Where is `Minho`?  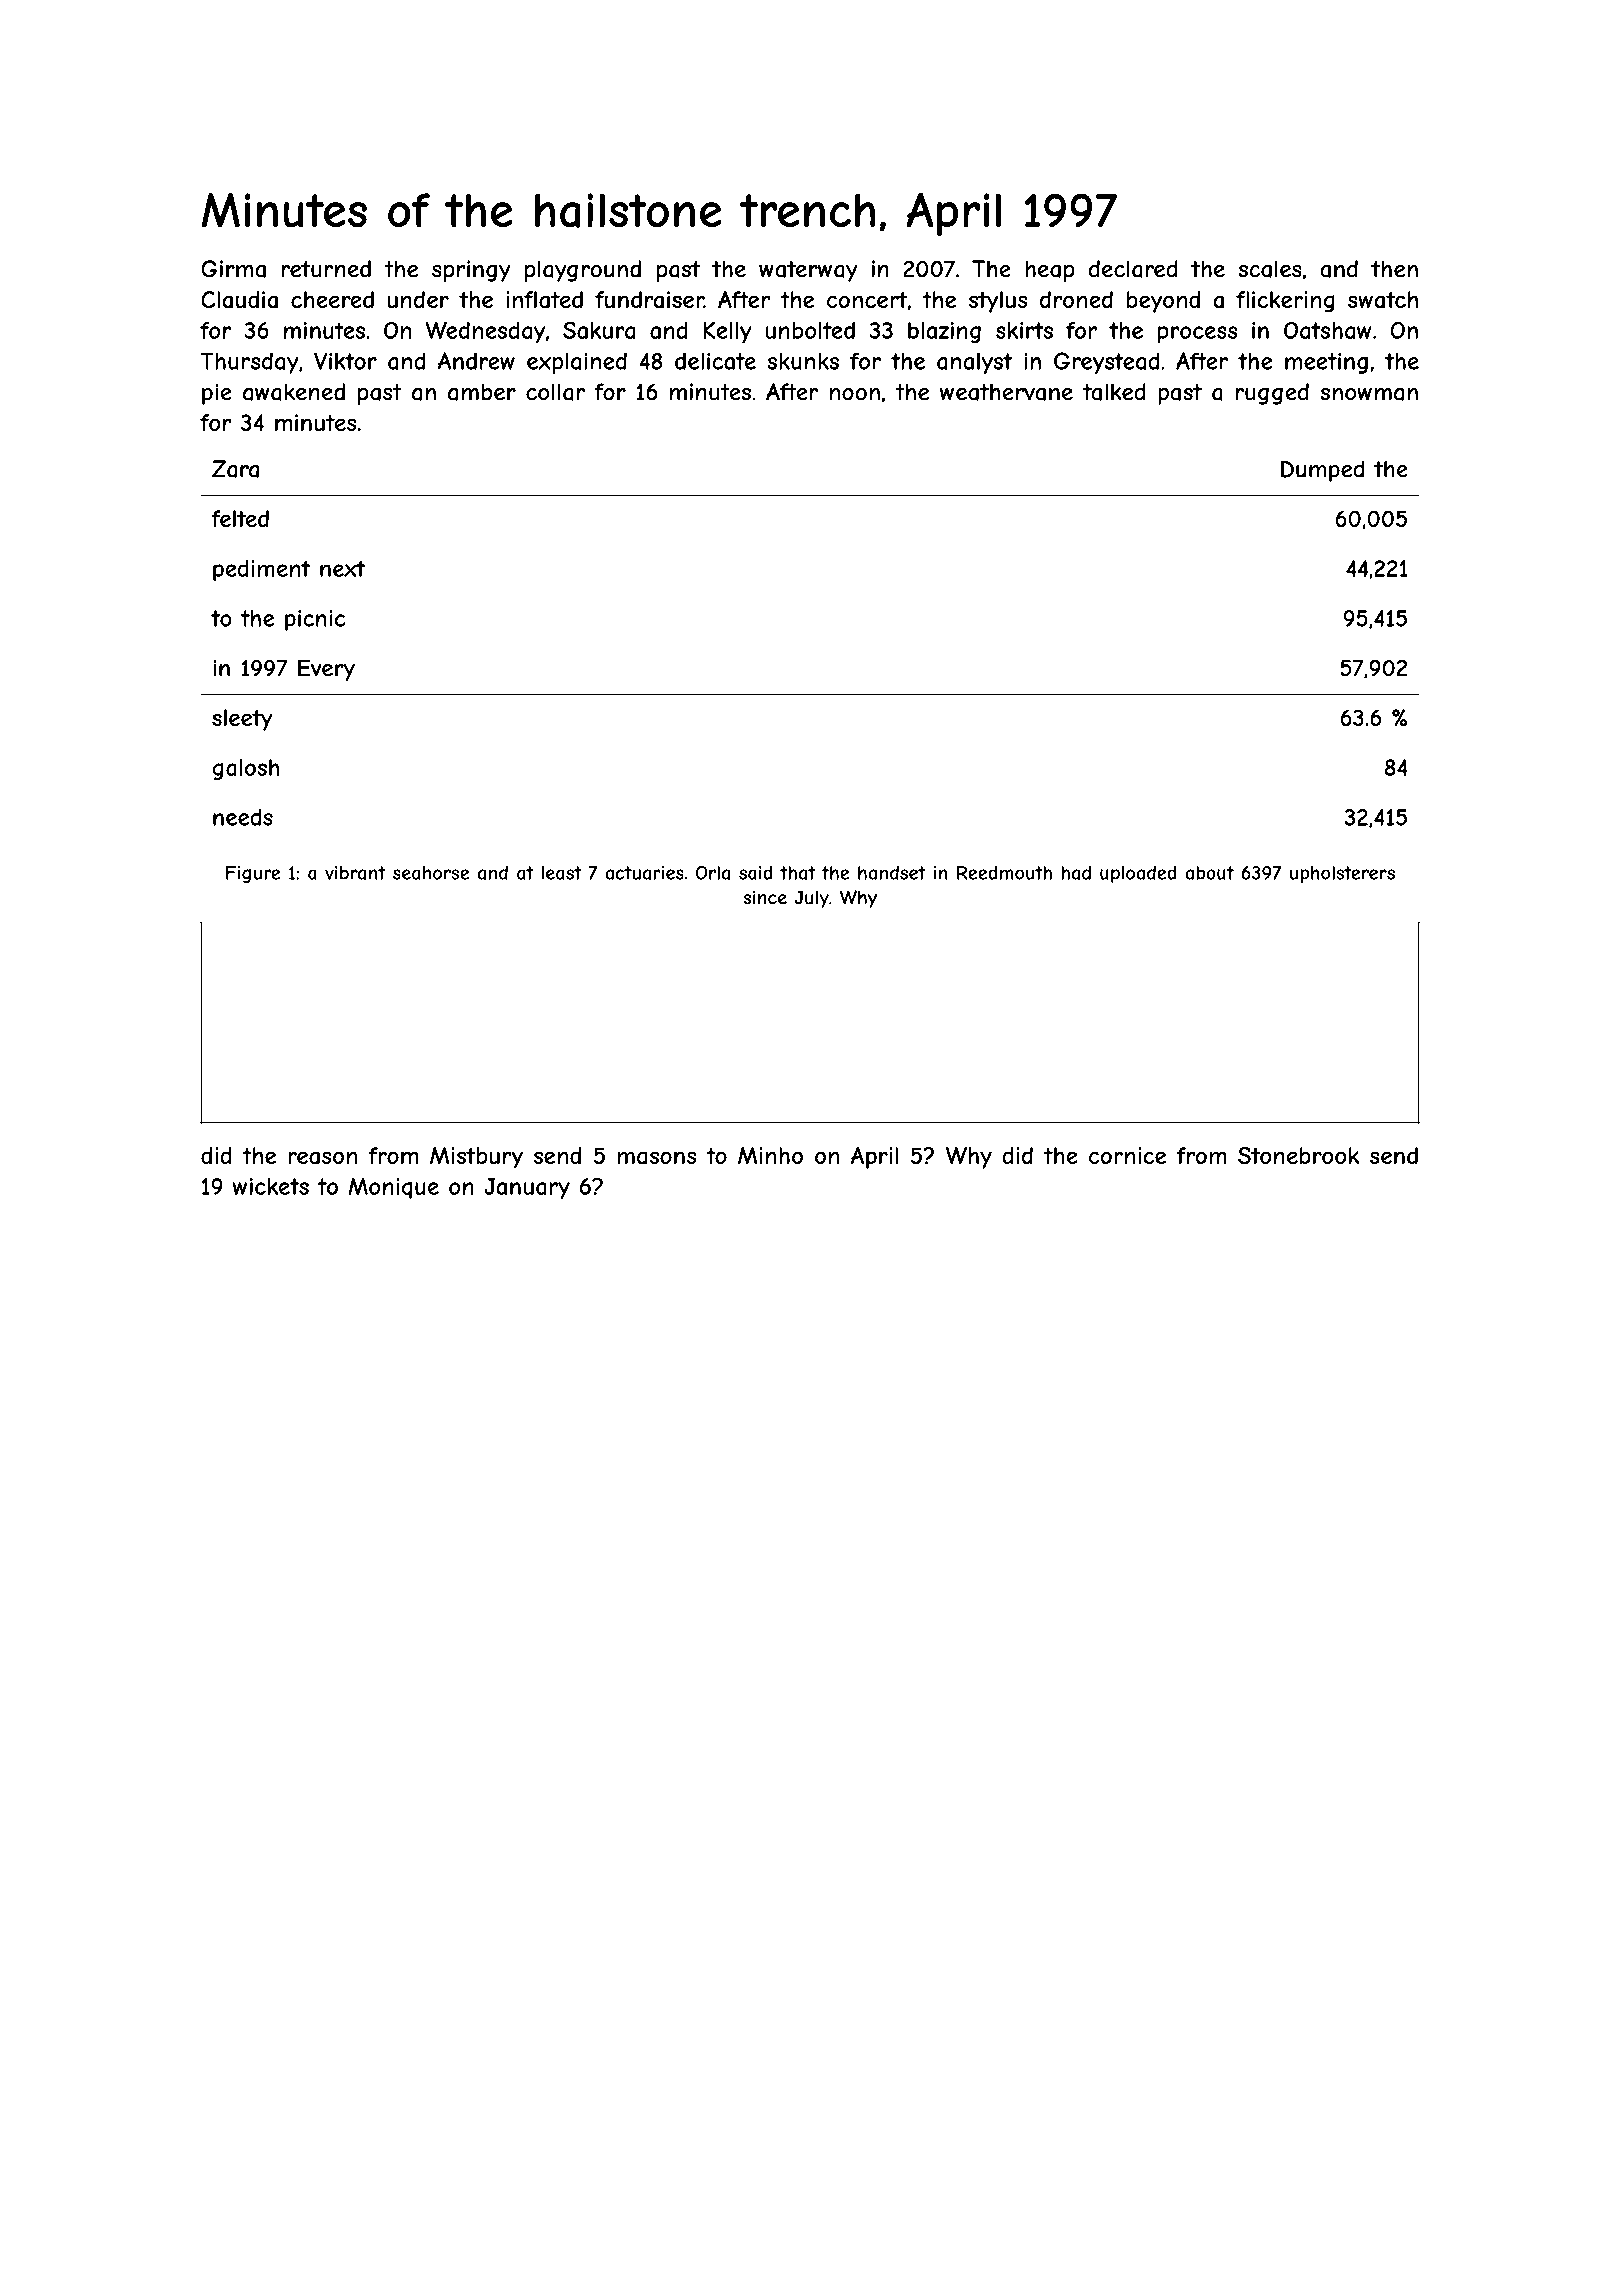
Minho is located at coordinates (770, 1155).
